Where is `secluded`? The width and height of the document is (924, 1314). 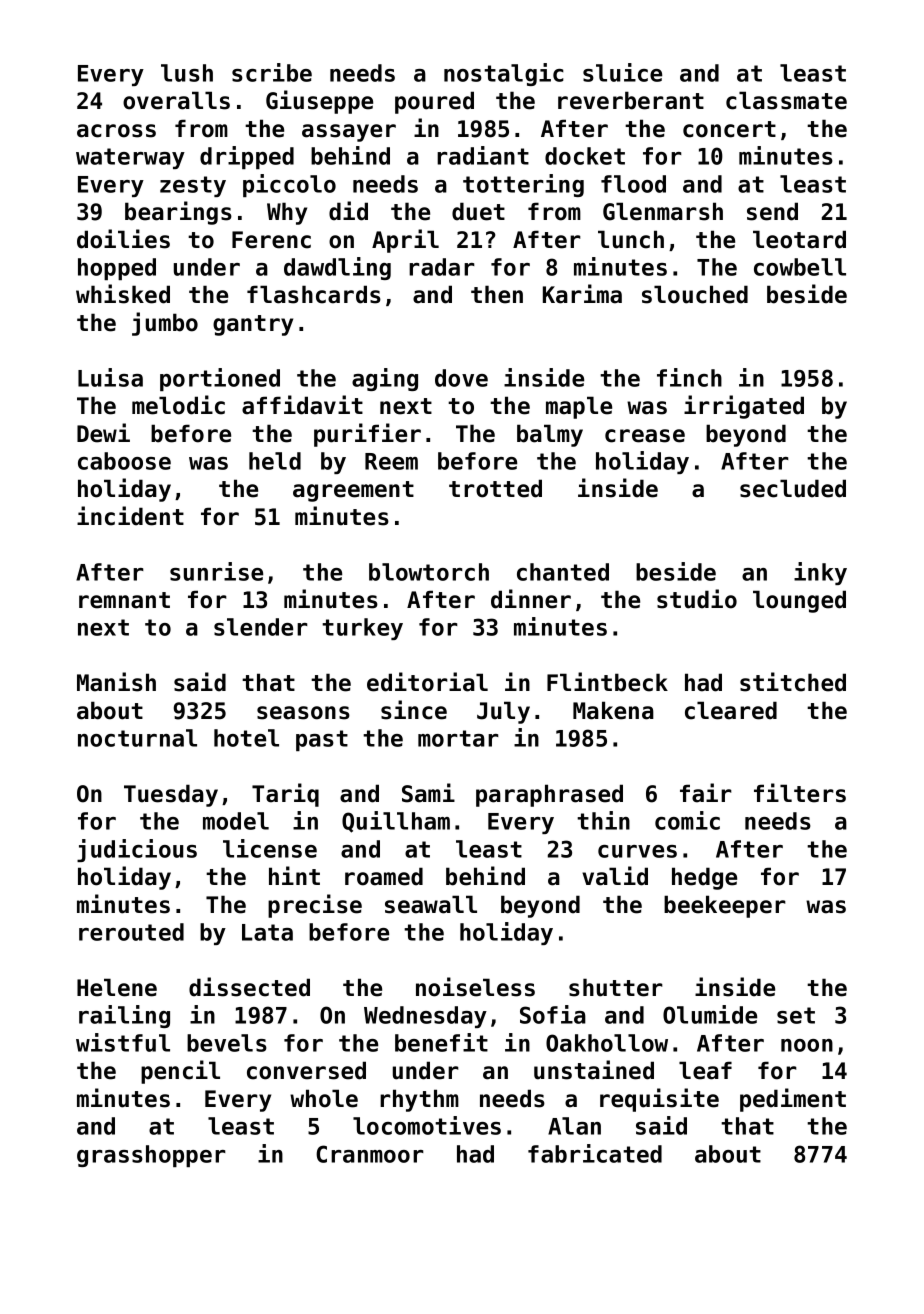 secluded is located at coordinates (793, 488).
